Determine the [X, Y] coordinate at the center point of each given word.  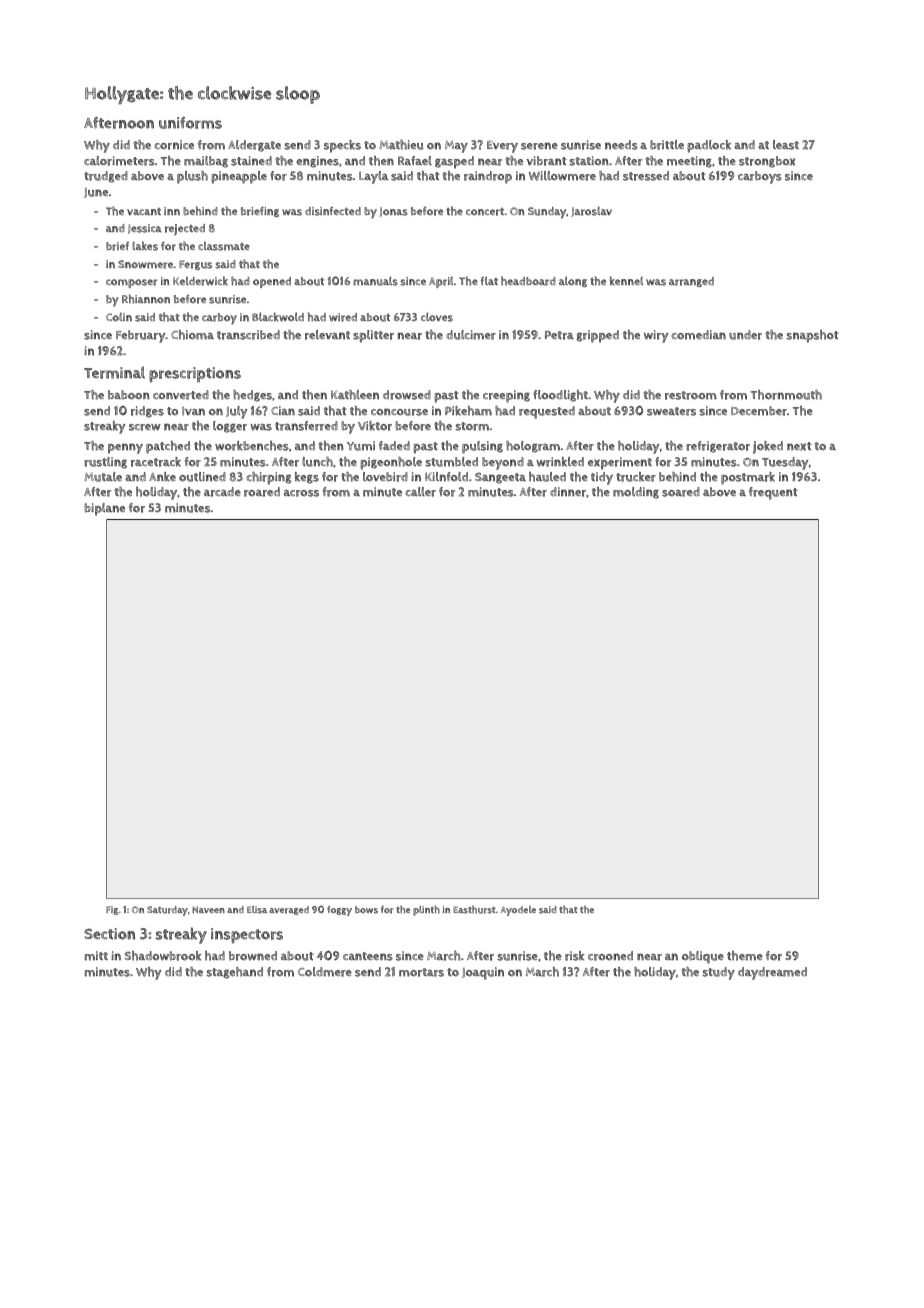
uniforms [190, 123]
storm [472, 426]
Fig [112, 910]
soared [681, 492]
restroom [691, 395]
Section [109, 934]
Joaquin [483, 973]
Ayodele [518, 911]
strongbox [767, 162]
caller [420, 492]
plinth [426, 910]
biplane [104, 509]
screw [145, 427]
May [456, 147]
